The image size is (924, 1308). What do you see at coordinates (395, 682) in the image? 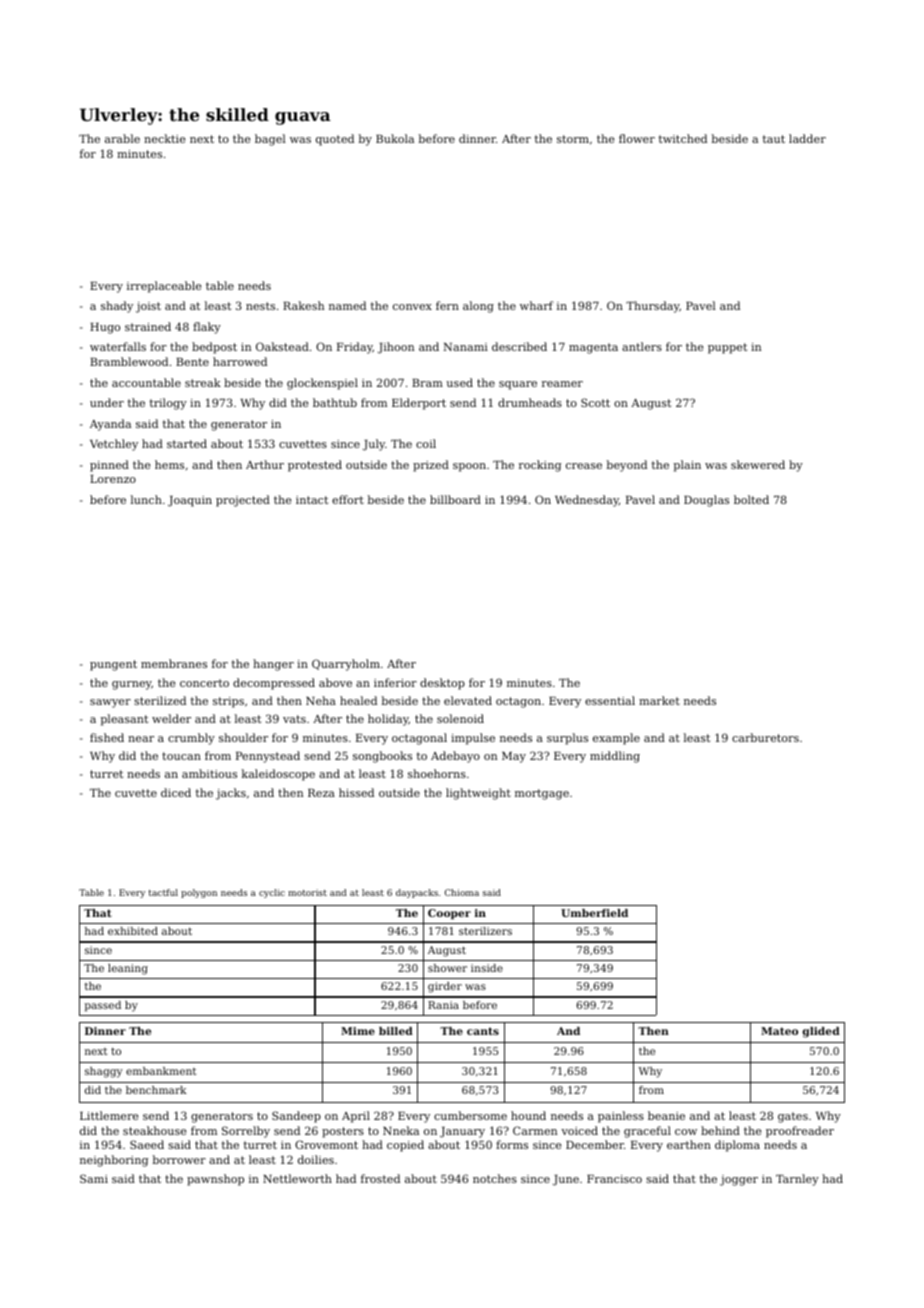
I see `inferior` at bounding box center [395, 682].
